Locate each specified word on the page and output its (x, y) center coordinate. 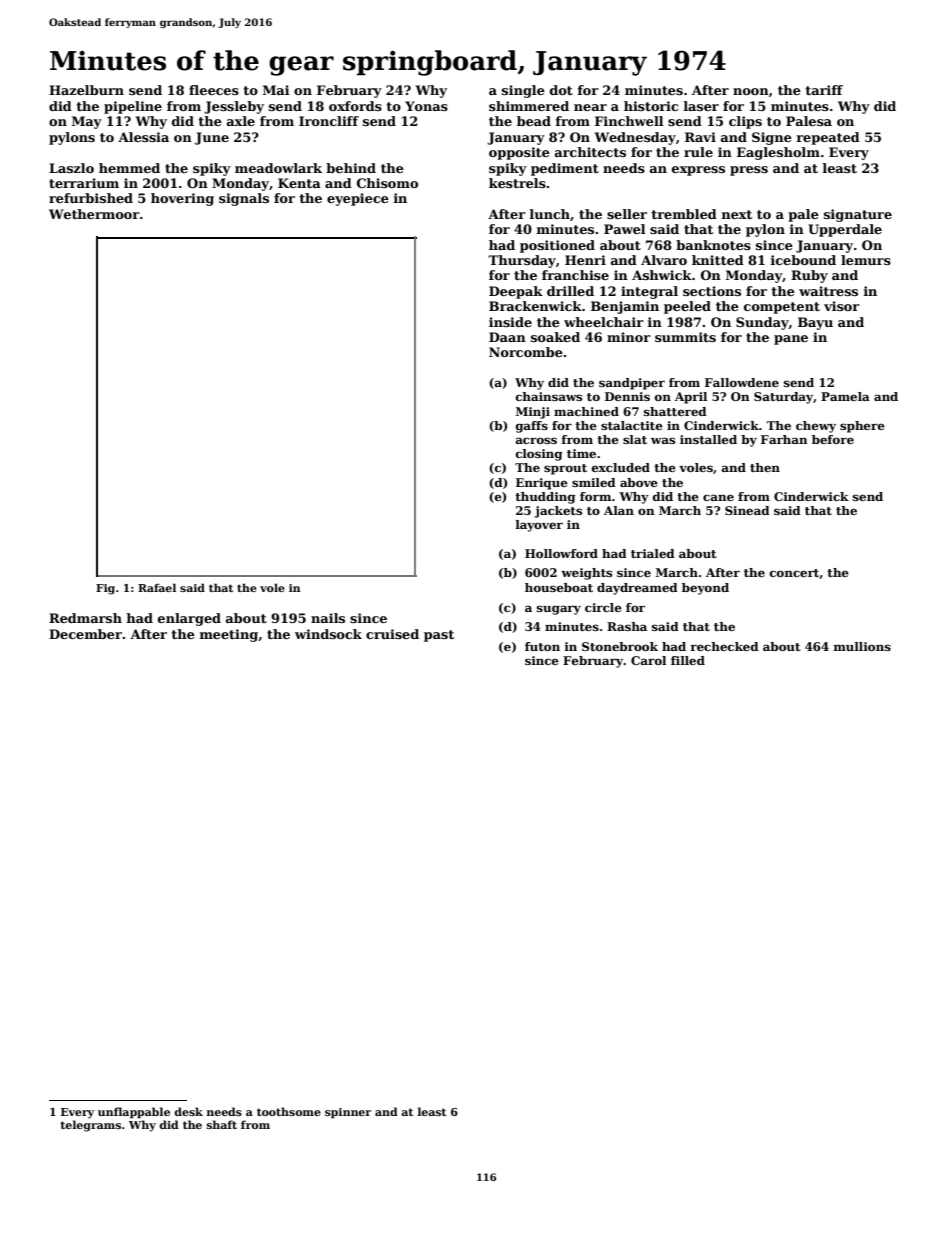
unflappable (134, 1113)
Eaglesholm (778, 153)
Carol (648, 660)
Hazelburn (86, 90)
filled (688, 660)
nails (328, 618)
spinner (348, 1113)
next (737, 214)
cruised (392, 634)
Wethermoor (94, 214)
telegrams (90, 1126)
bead (534, 121)
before (833, 439)
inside (510, 322)
